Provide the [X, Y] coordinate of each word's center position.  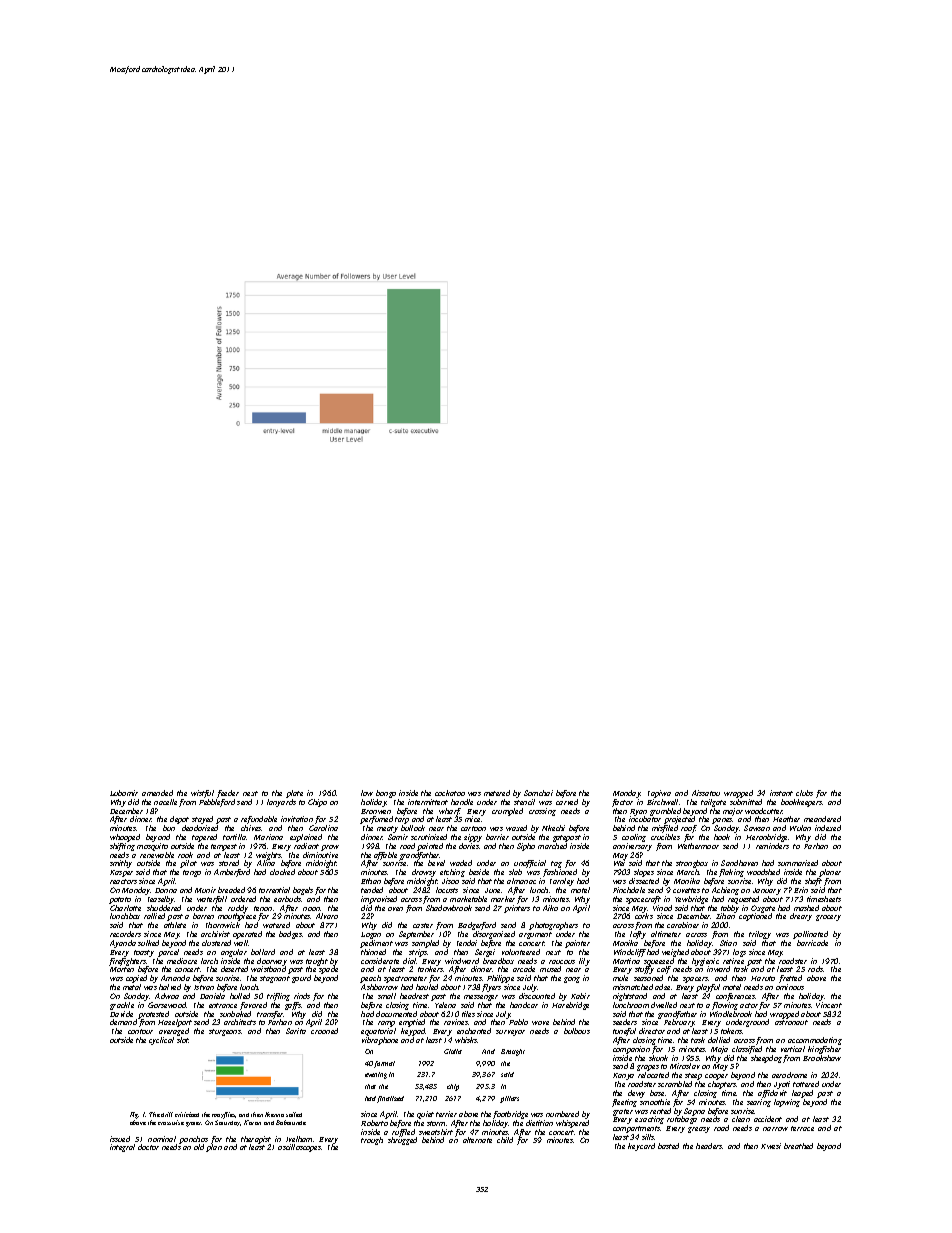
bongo [386, 794]
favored [253, 1006]
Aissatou [706, 793]
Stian [728, 943]
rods [815, 969]
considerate [380, 961]
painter [577, 944]
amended [157, 793]
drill [167, 1114]
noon [311, 909]
